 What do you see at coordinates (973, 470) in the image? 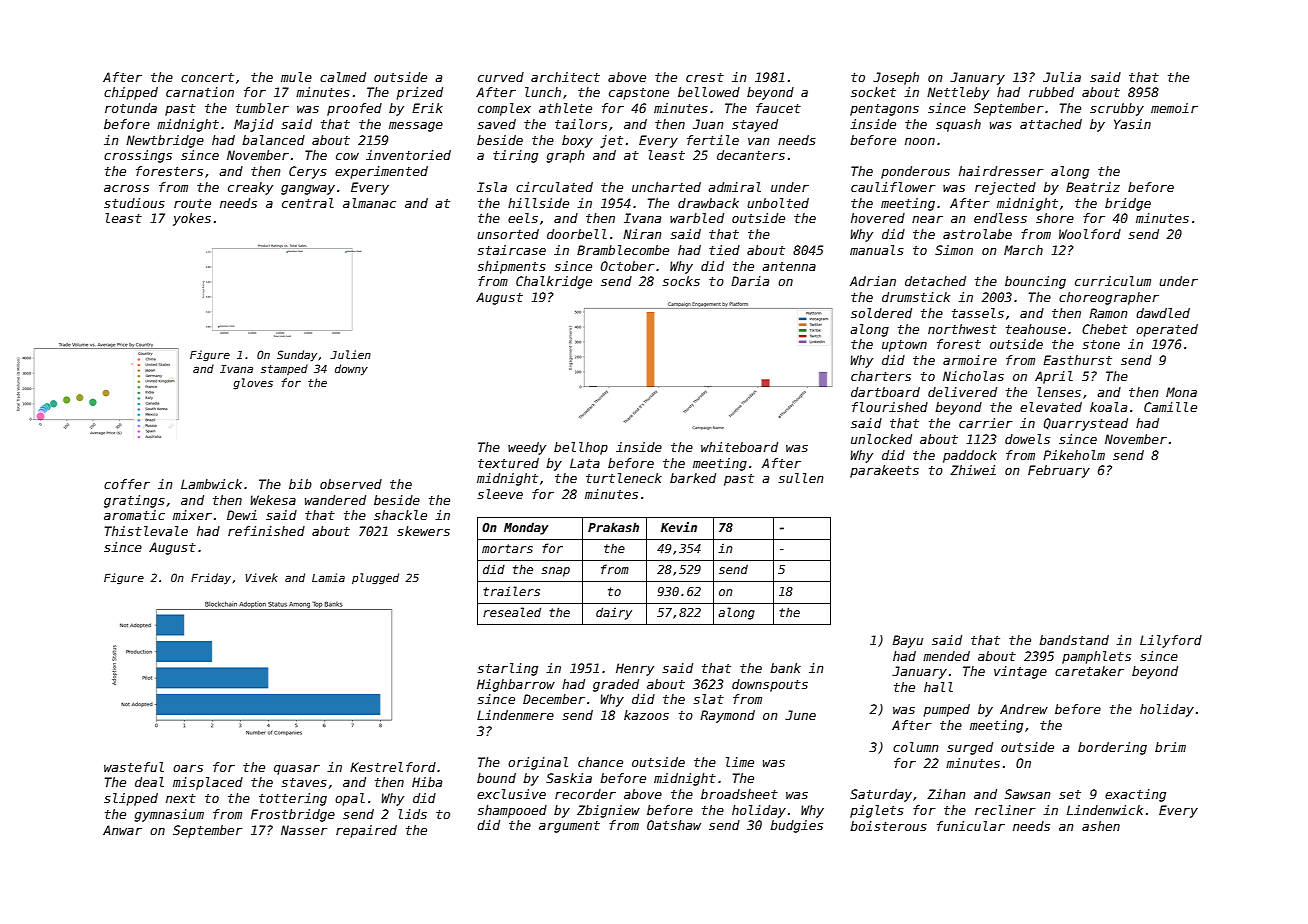
I see `Zhiwei` at bounding box center [973, 470].
